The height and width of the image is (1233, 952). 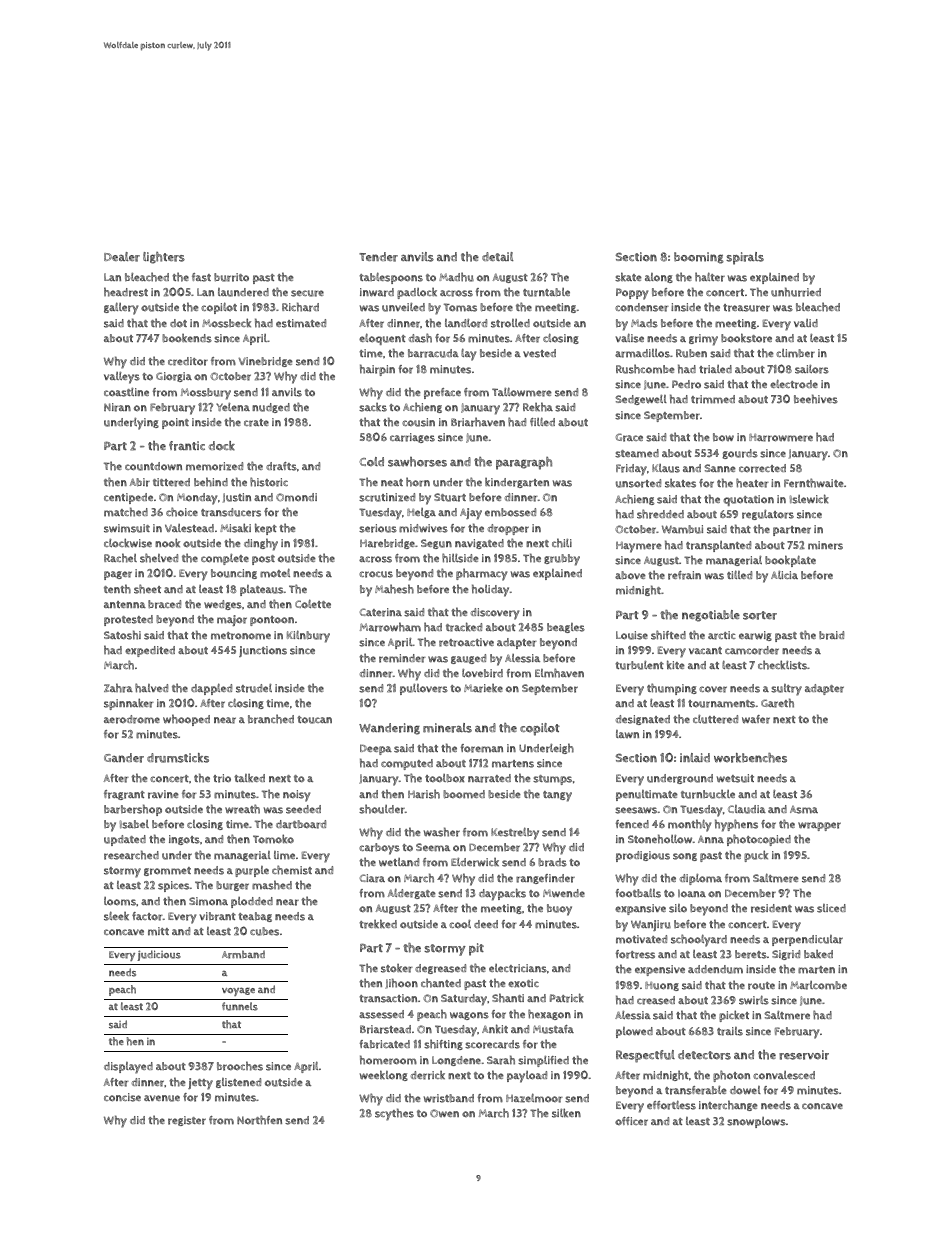 What do you see at coordinates (271, 408) in the image?
I see `nudged` at bounding box center [271, 408].
